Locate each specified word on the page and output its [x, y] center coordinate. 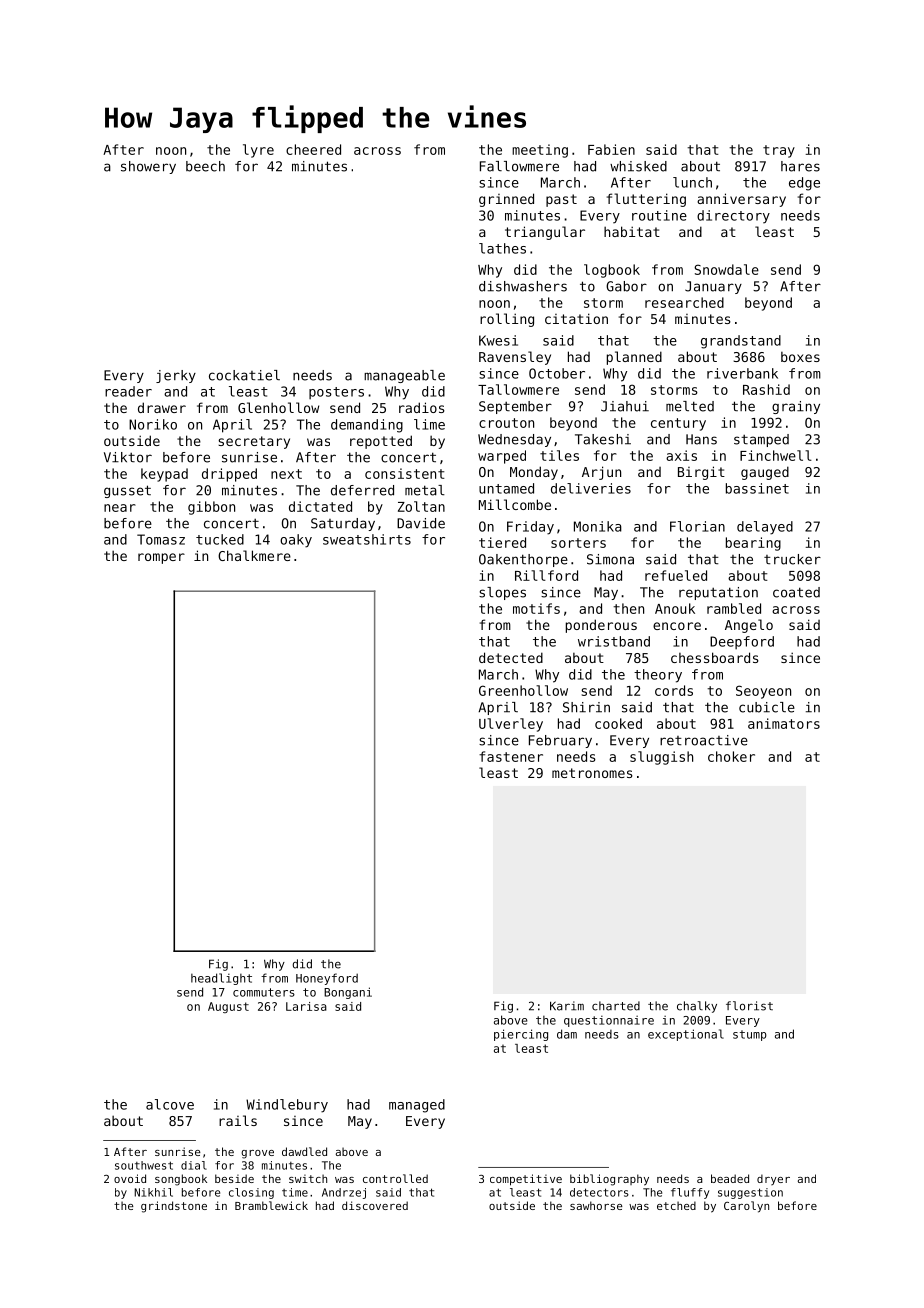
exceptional [686, 1035]
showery [148, 167]
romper [161, 558]
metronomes [592, 773]
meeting [540, 151]
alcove [170, 1104]
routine [659, 215]
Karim [567, 1006]
